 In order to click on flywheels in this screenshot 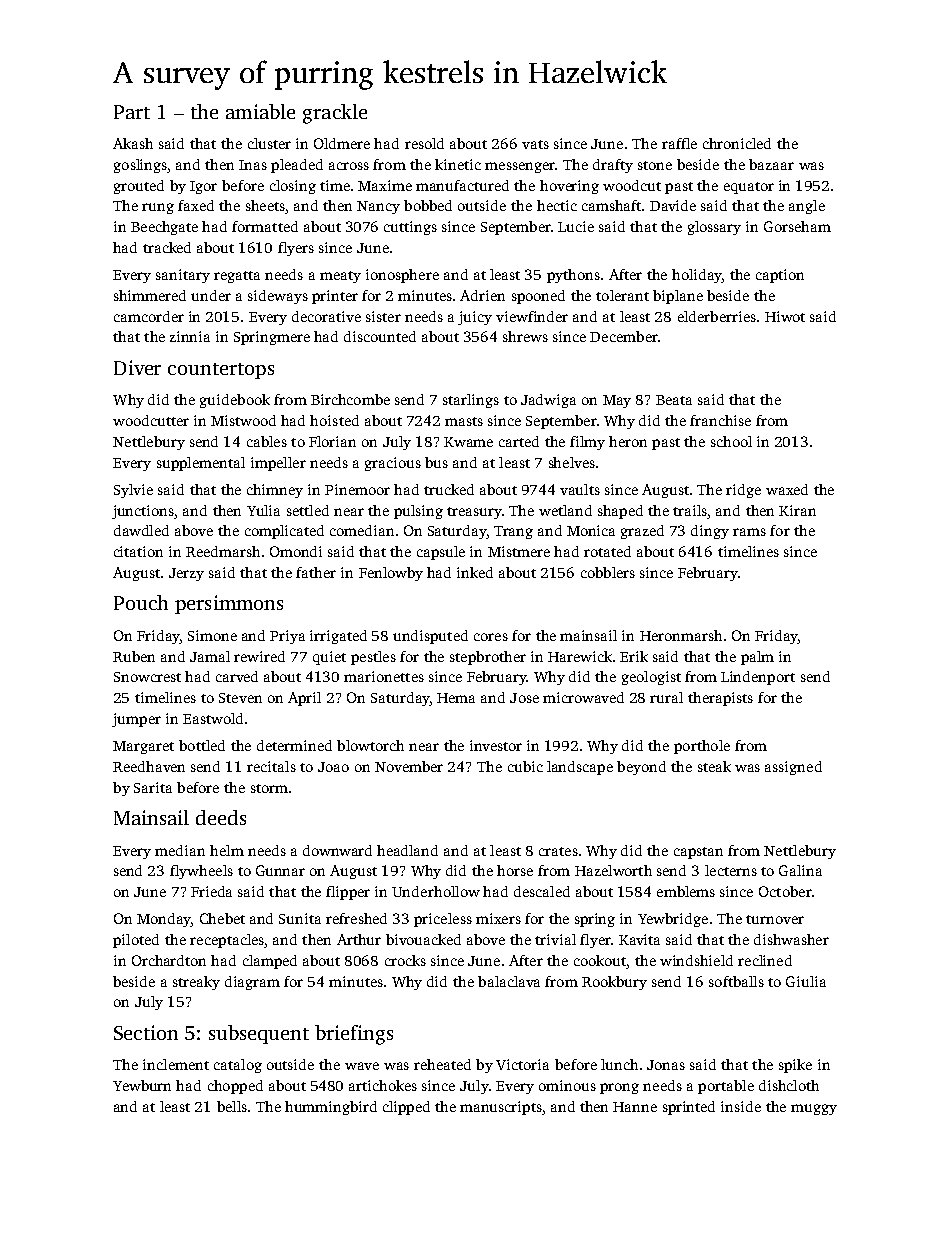, I will do `click(201, 872)`.
